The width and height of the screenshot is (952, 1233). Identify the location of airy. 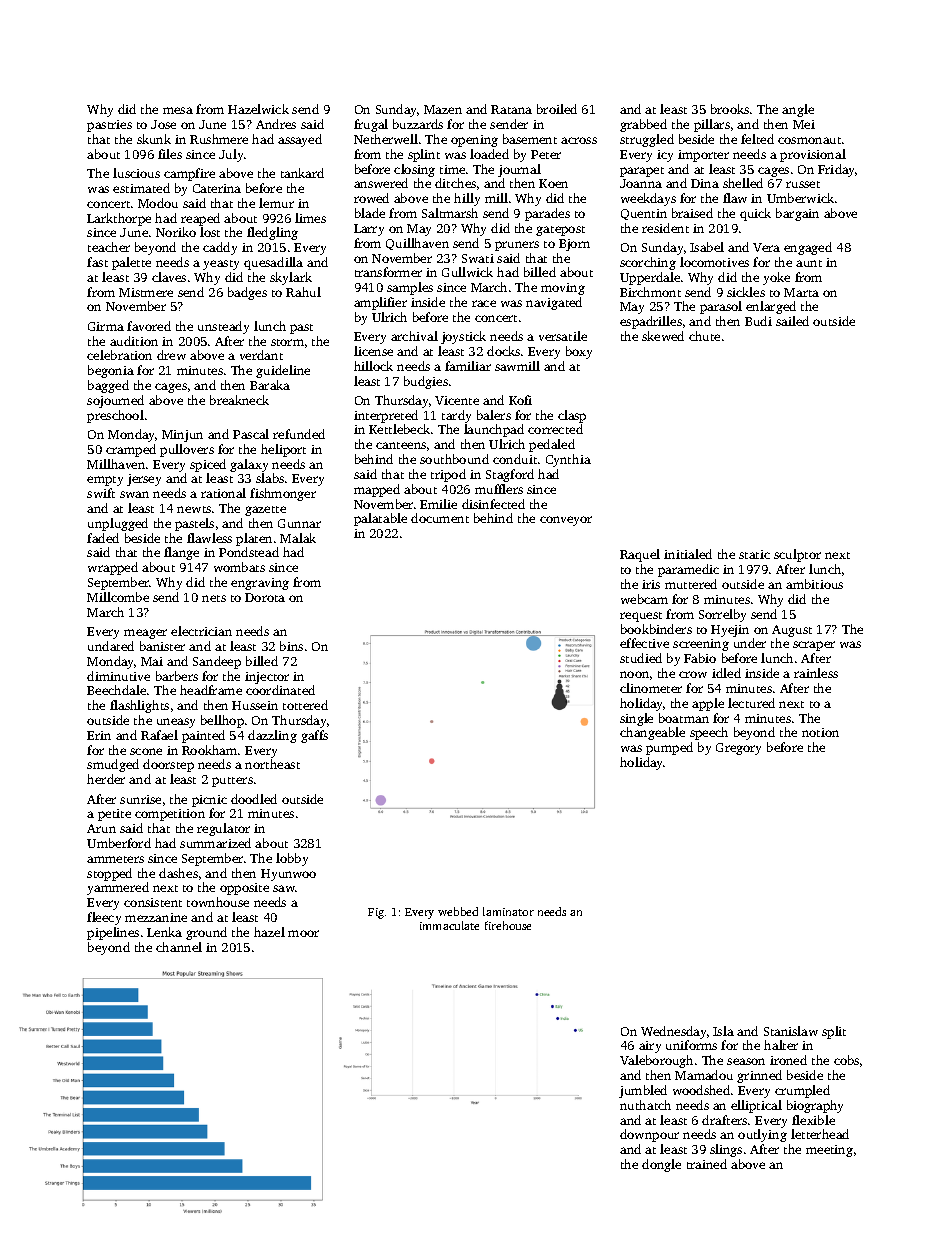
(650, 1047).
